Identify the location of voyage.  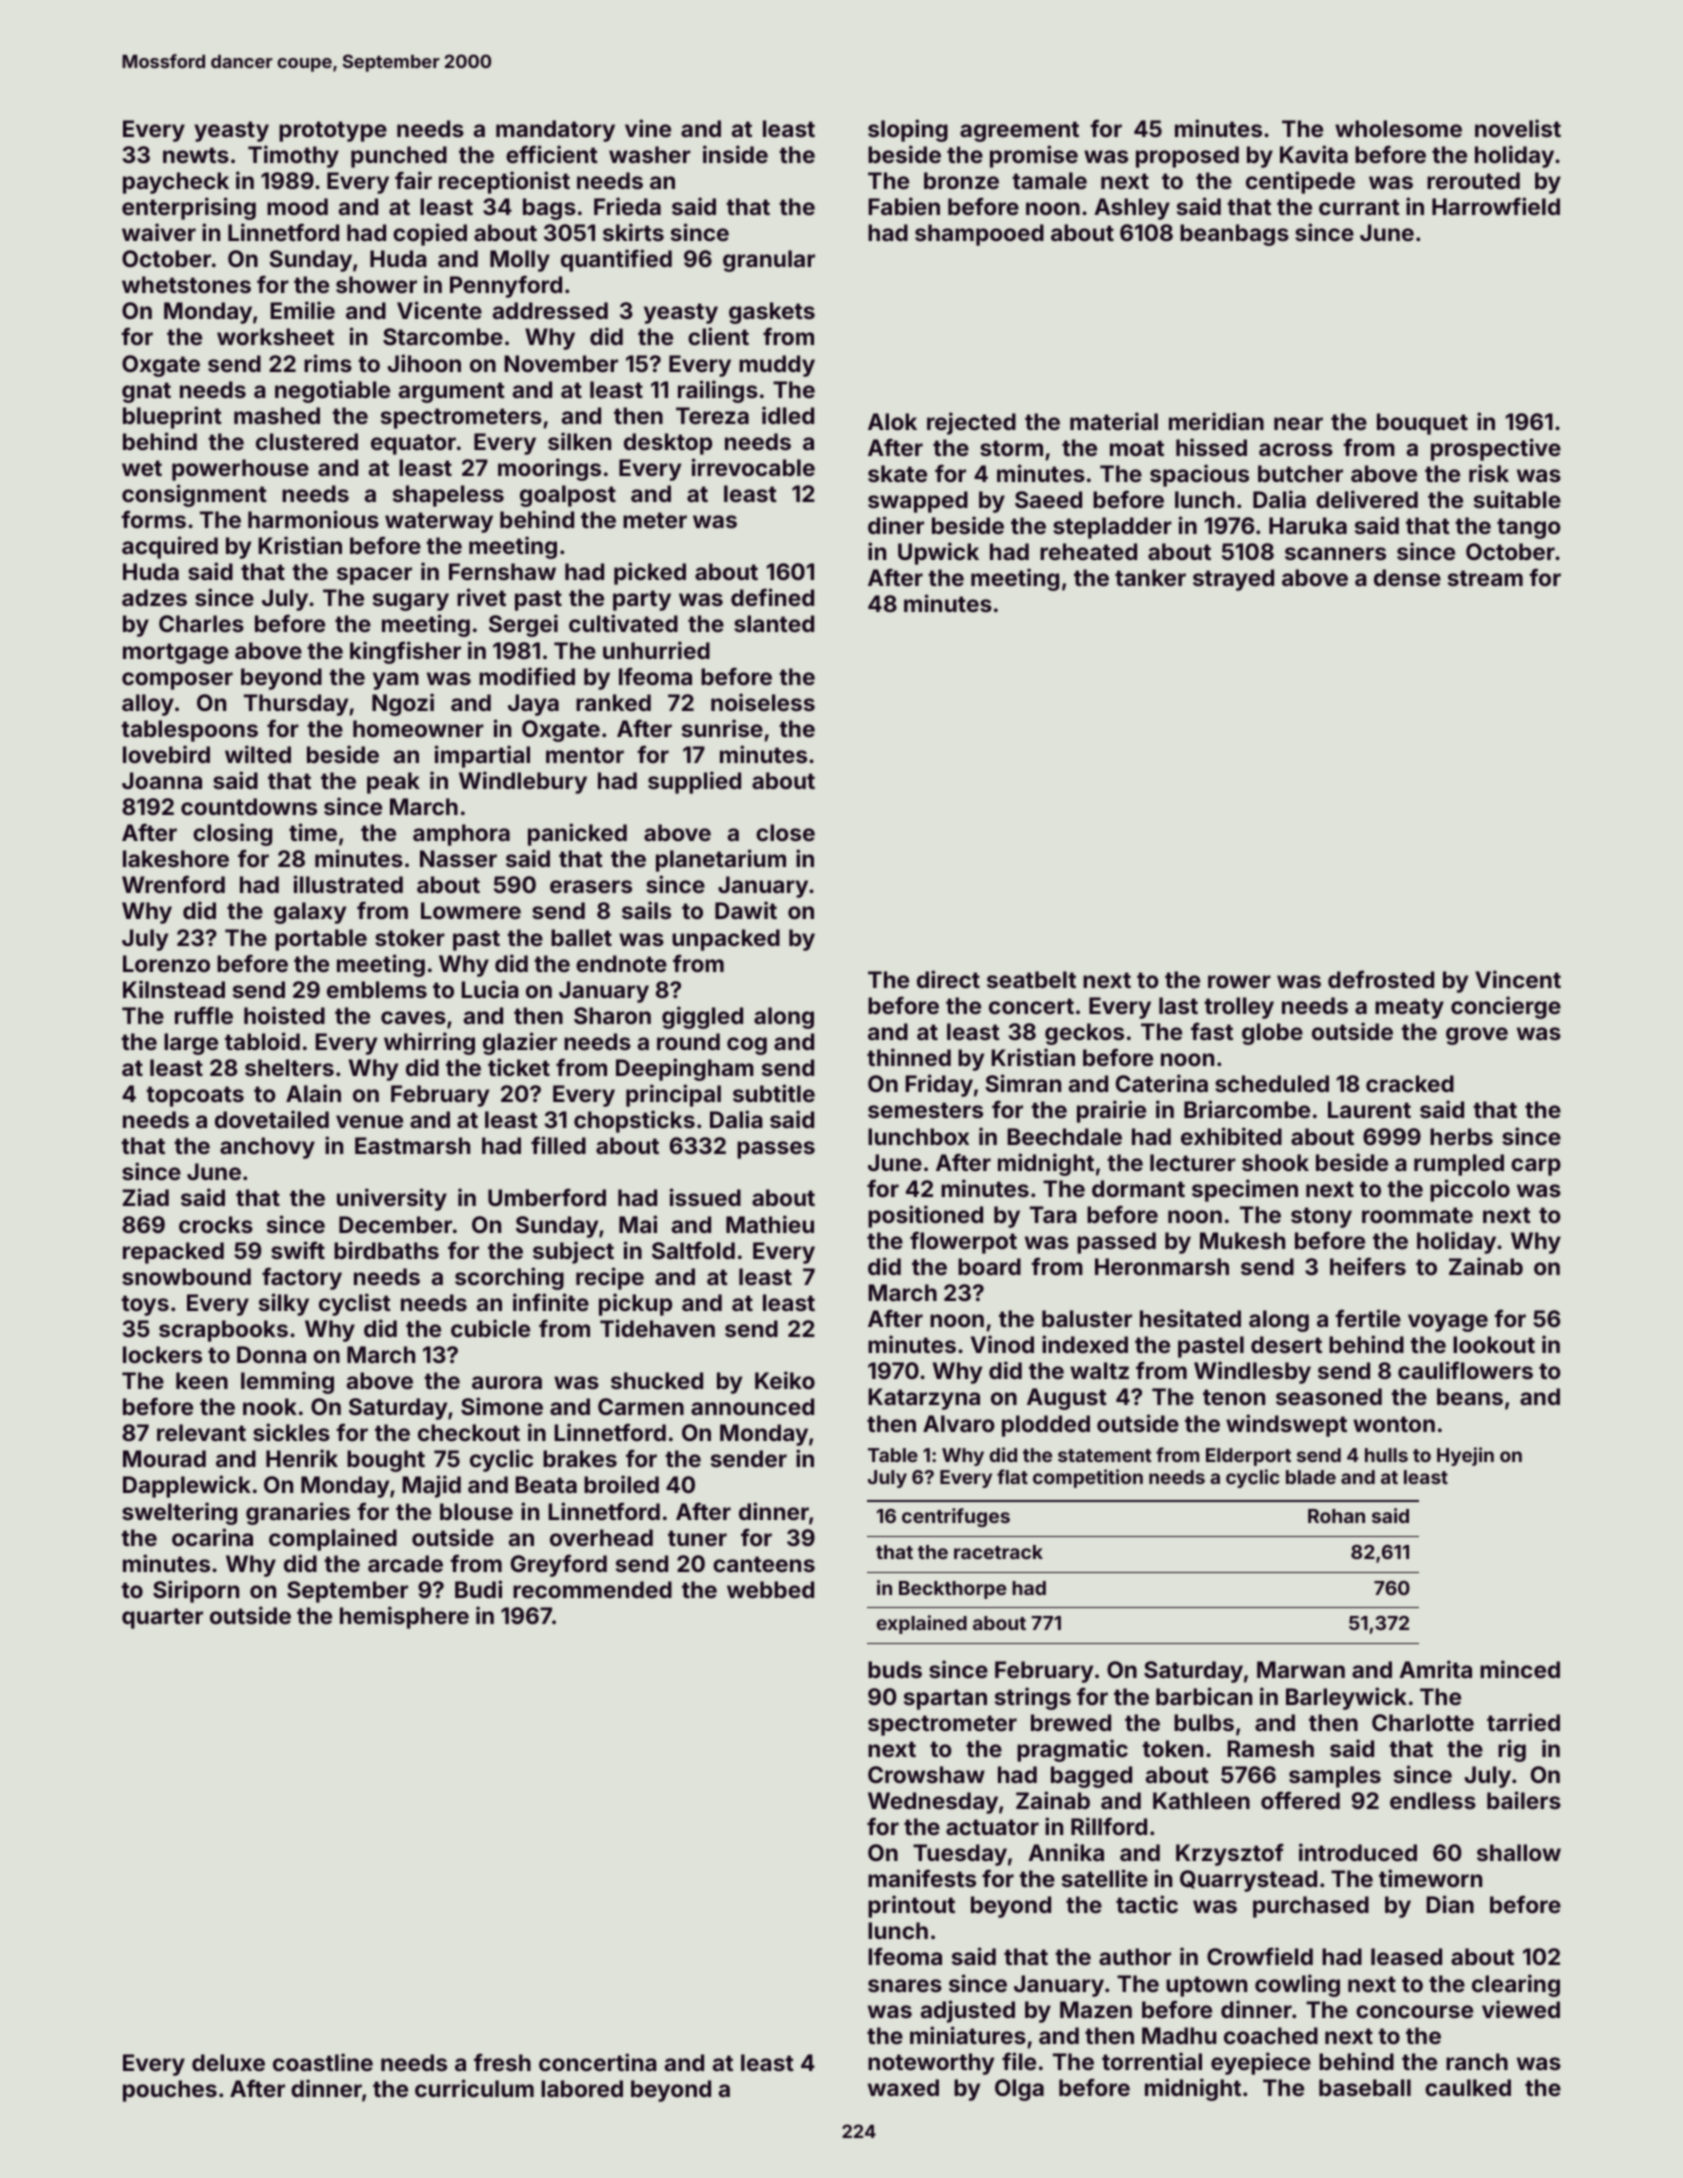
(1448, 1323).
